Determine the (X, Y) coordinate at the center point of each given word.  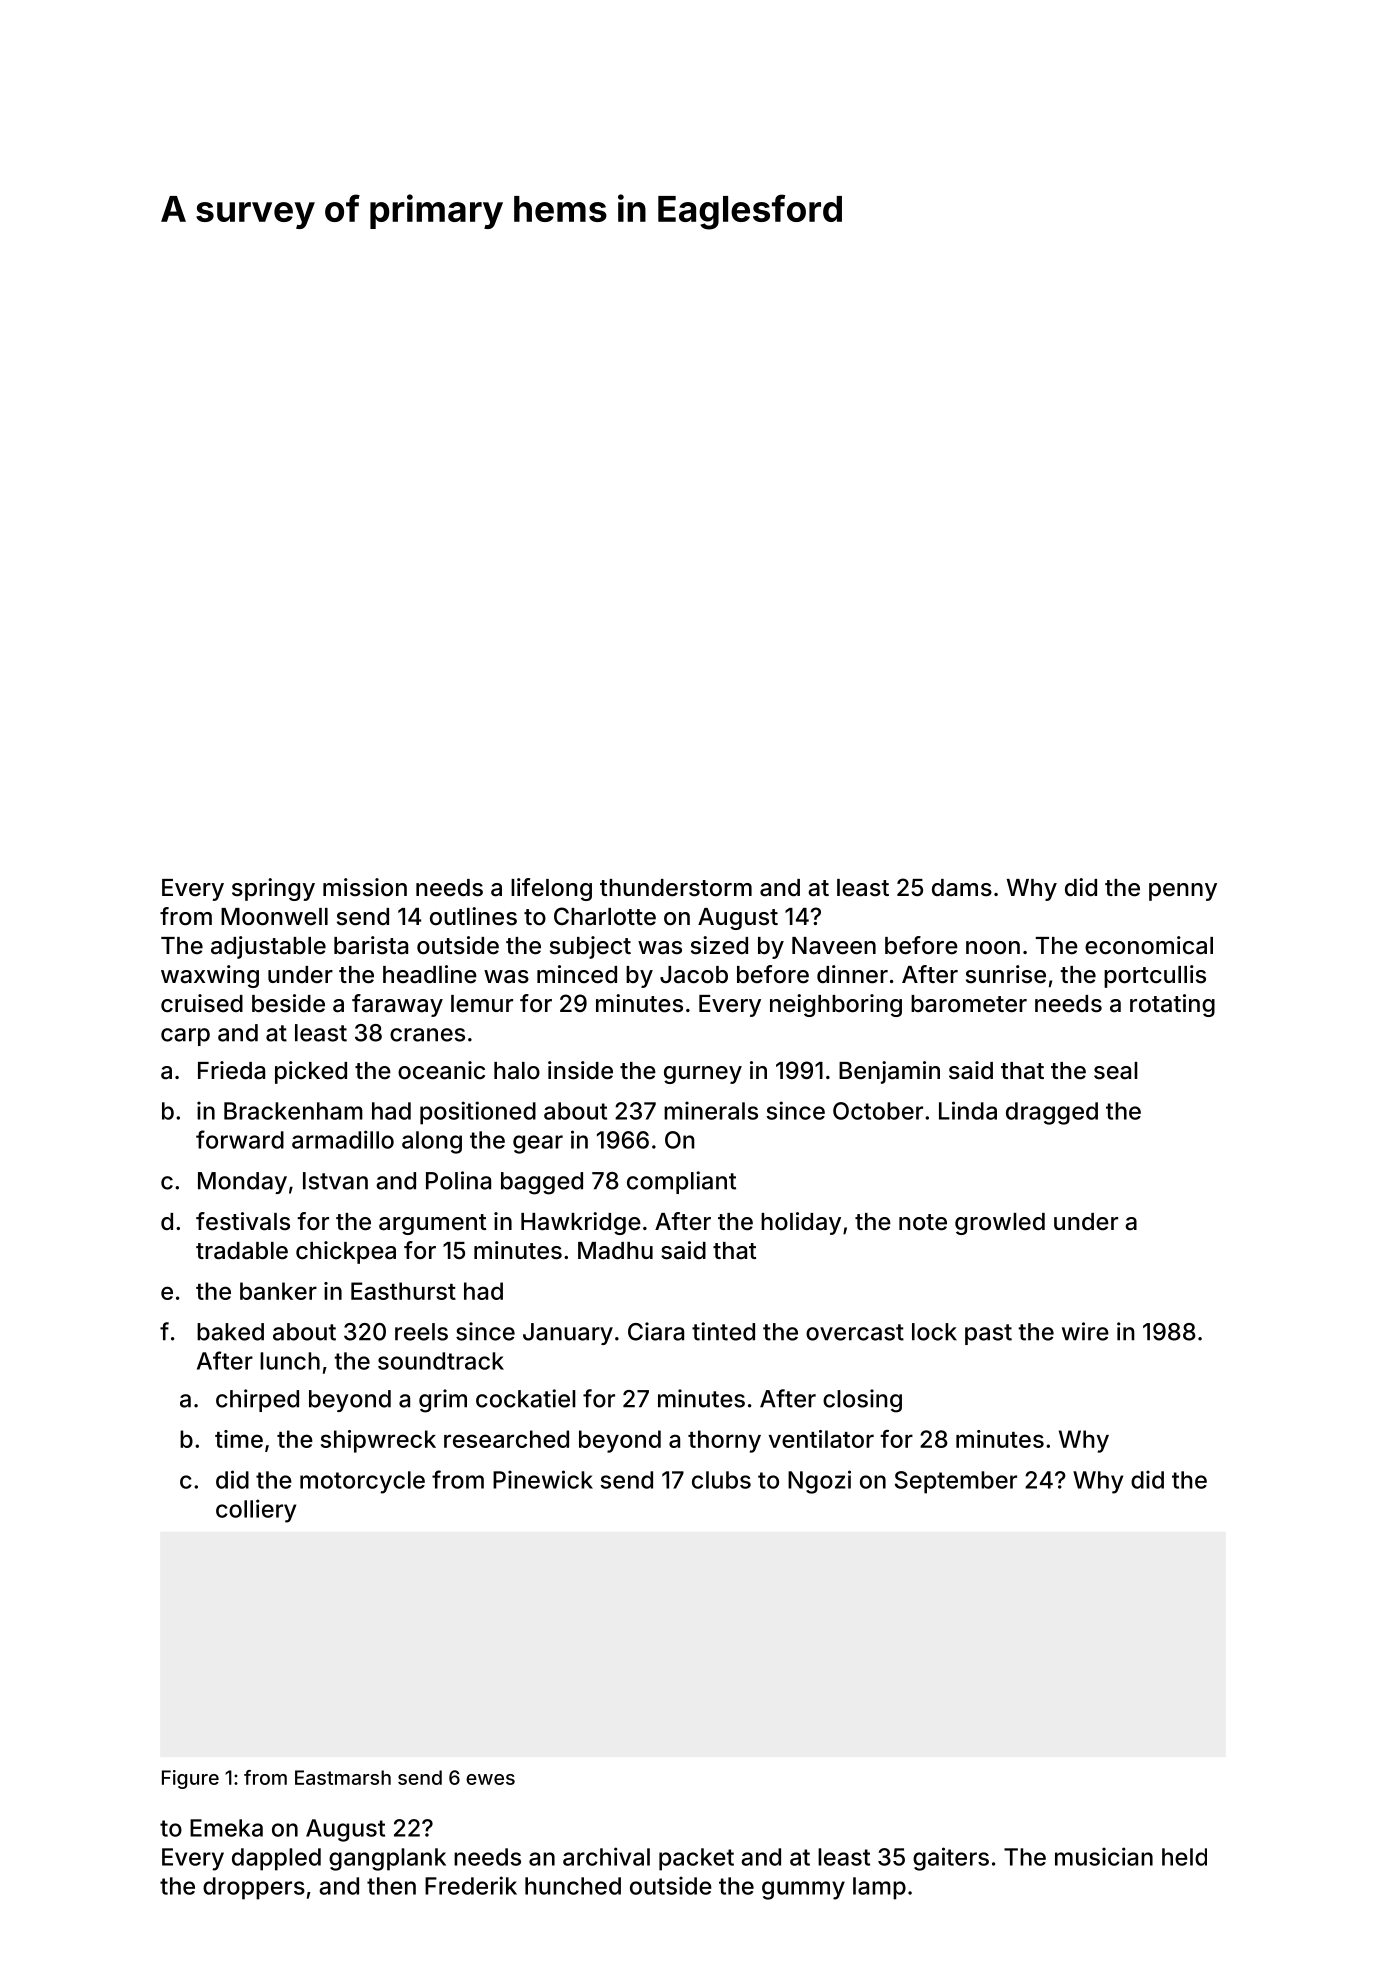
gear (538, 1144)
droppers (254, 1888)
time (239, 1439)
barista (371, 945)
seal (1116, 1071)
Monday (242, 1183)
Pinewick (543, 1479)
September (956, 1482)
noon (993, 947)
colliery (256, 1511)
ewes (490, 1779)
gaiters (951, 1859)
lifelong (551, 889)
